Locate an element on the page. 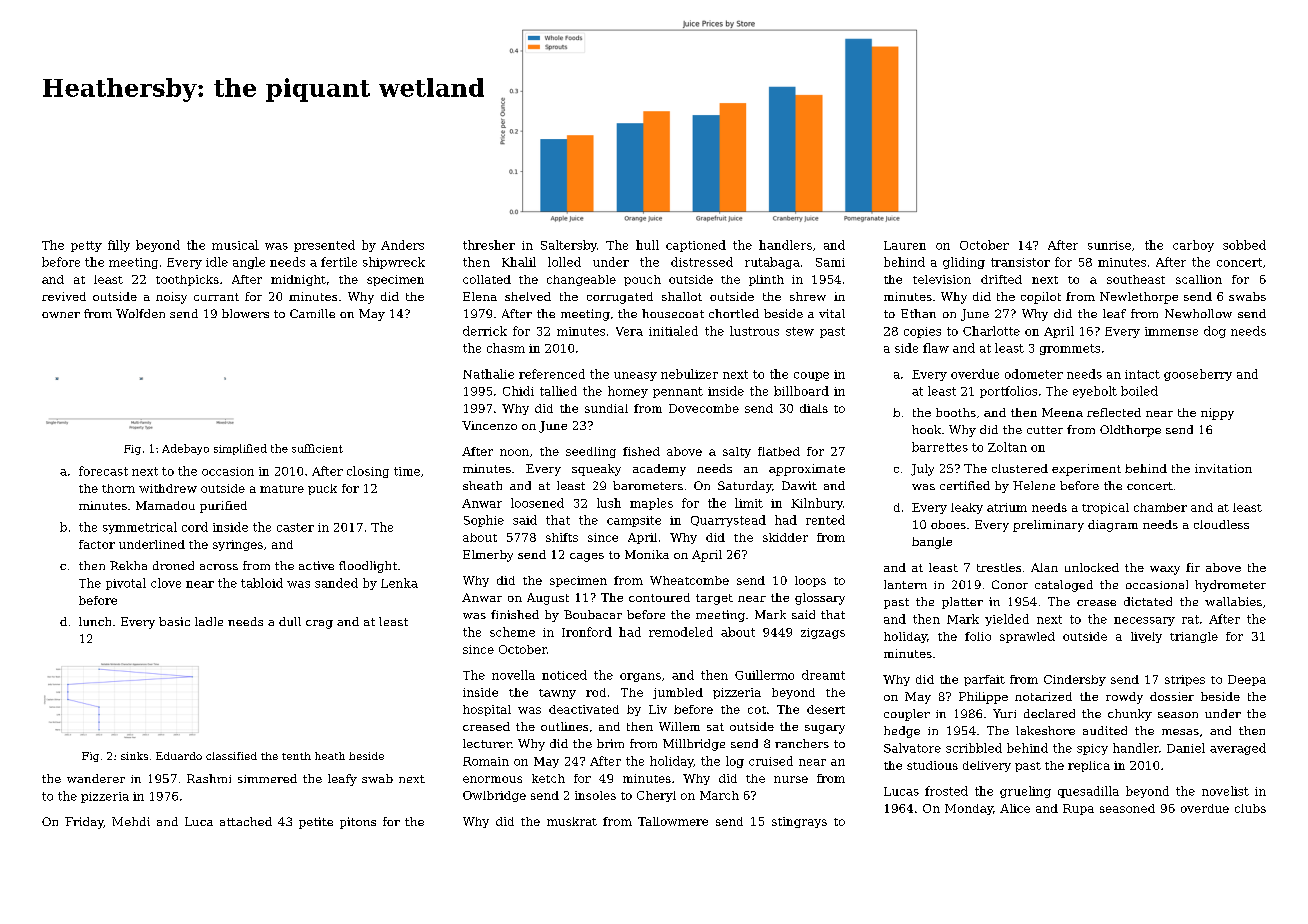 The width and height of the image is (1308, 924). attached is located at coordinates (246, 821).
